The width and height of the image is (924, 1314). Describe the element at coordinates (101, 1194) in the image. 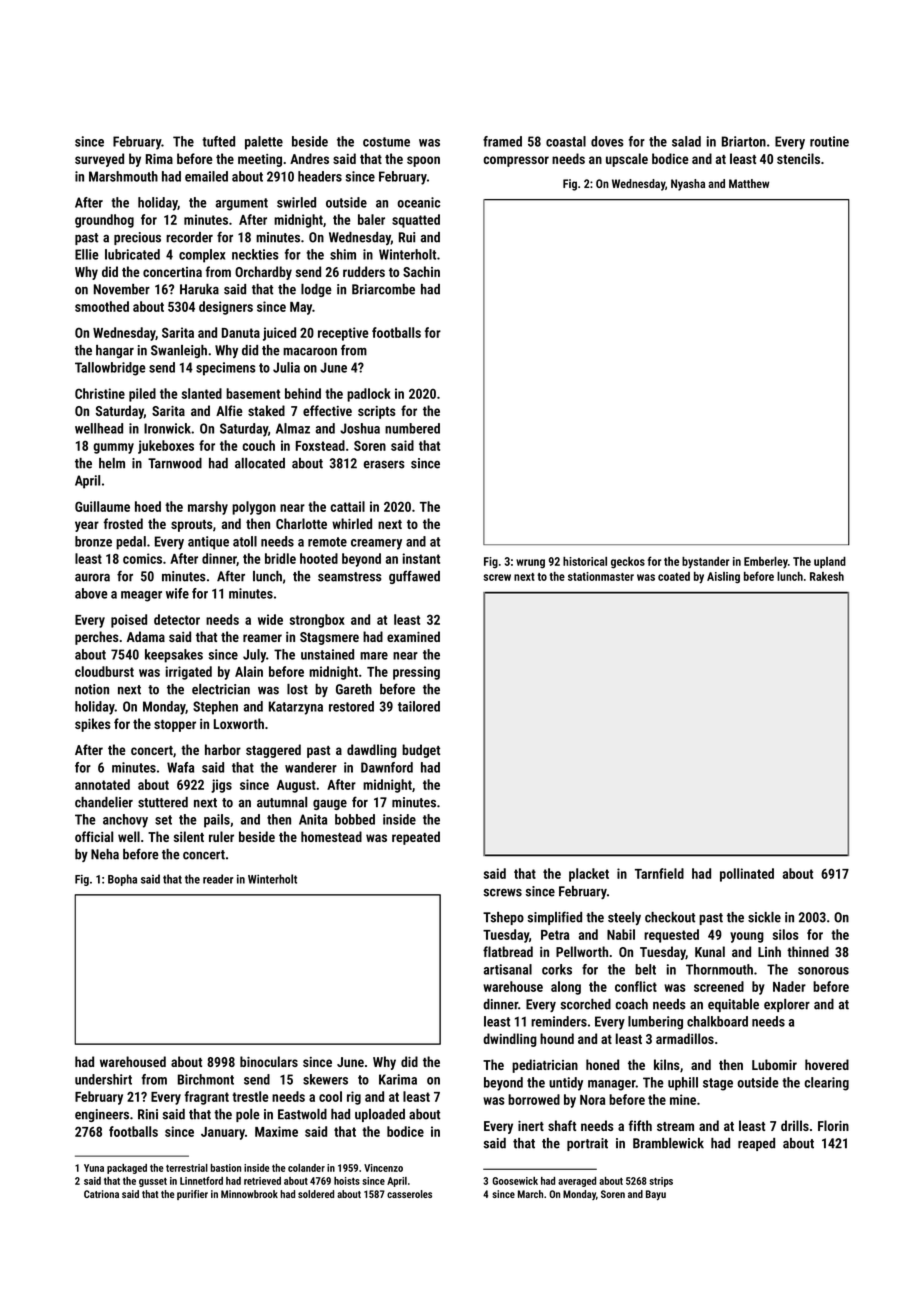

I see `Catriona` at that location.
